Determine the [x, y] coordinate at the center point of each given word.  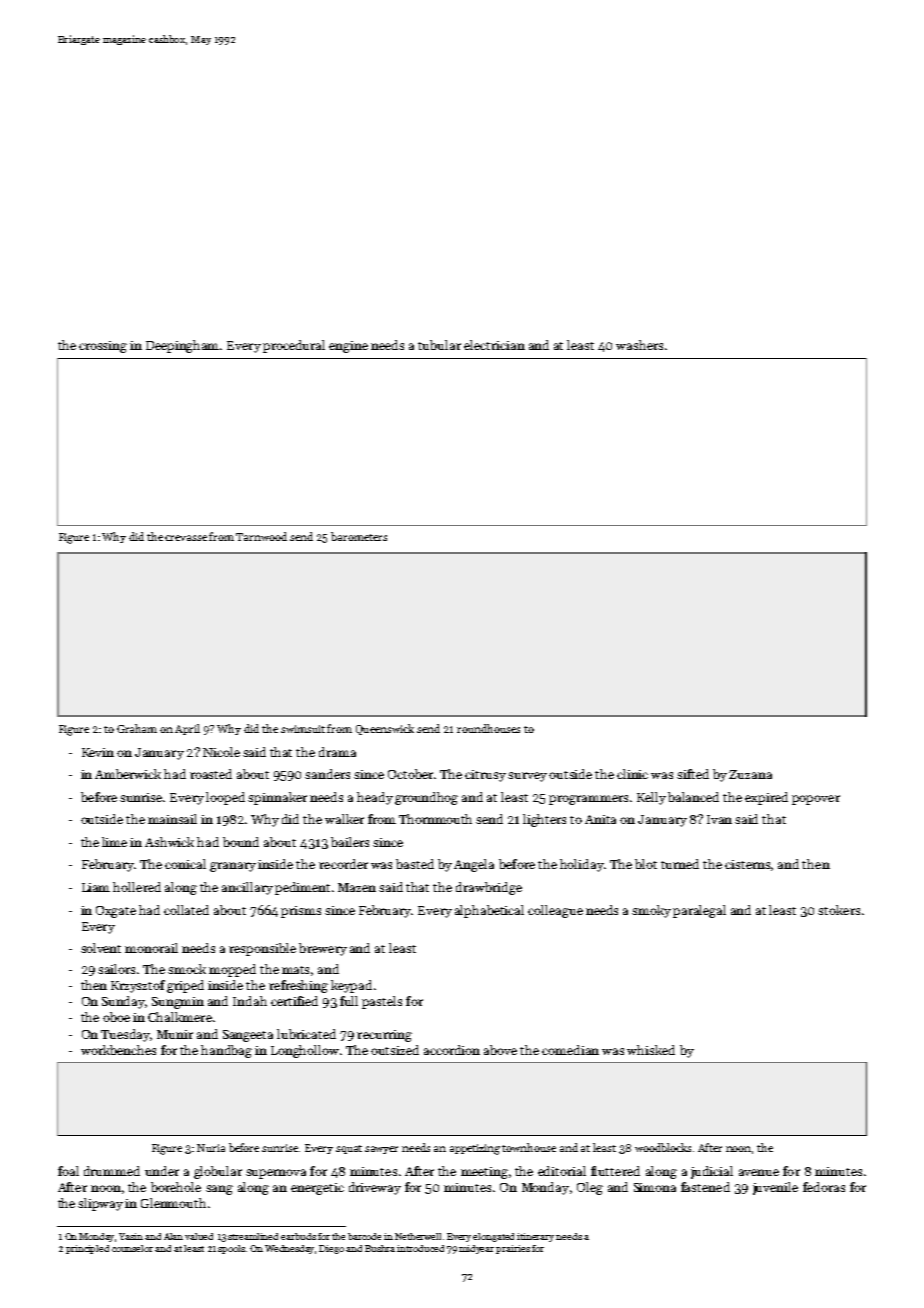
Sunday [124, 1002]
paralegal [699, 911]
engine [348, 347]
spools [231, 1249]
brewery [323, 949]
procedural [294, 346]
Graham [137, 728]
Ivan [719, 819]
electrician [494, 345]
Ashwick [169, 842]
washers [639, 345]
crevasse [186, 538]
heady [375, 798]
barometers [359, 536]
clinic [632, 774]
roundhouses [488, 728]
